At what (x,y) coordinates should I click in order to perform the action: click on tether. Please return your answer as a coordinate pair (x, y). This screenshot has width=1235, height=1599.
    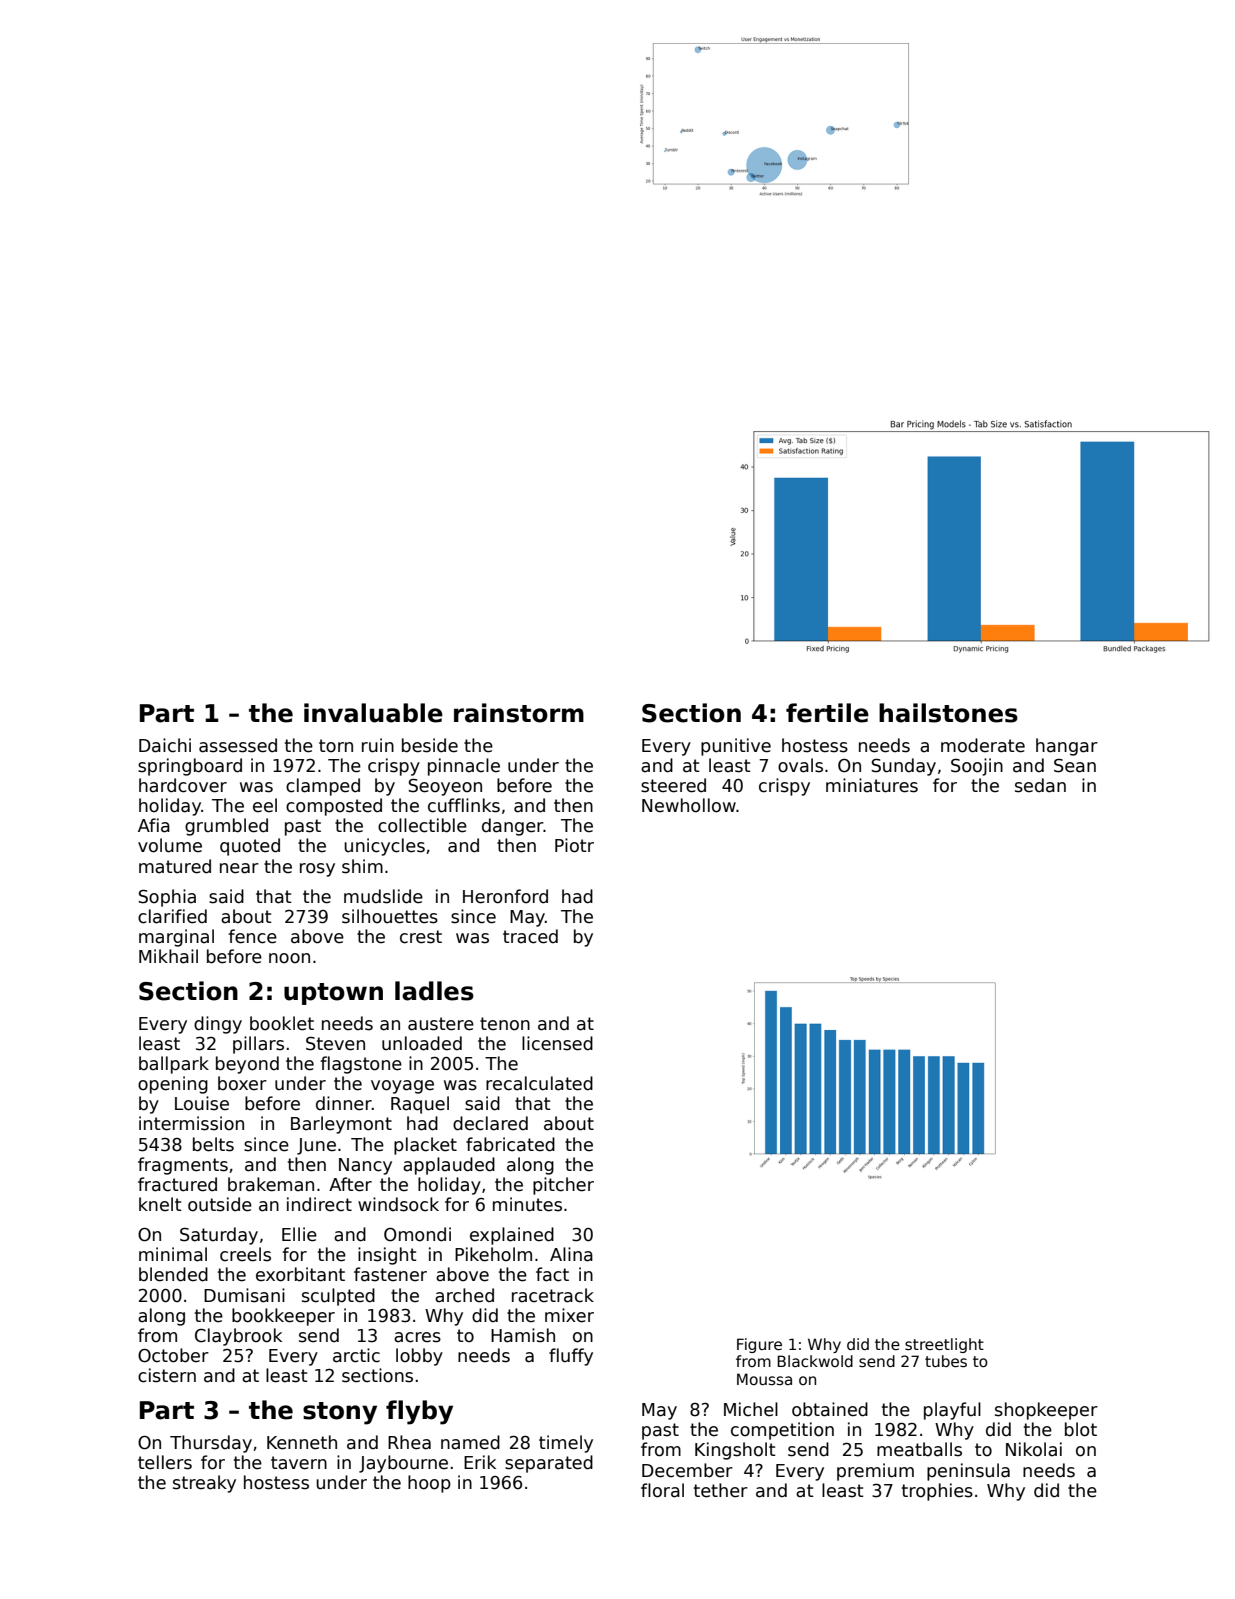
    Looking at the image, I should click on (721, 1490).
